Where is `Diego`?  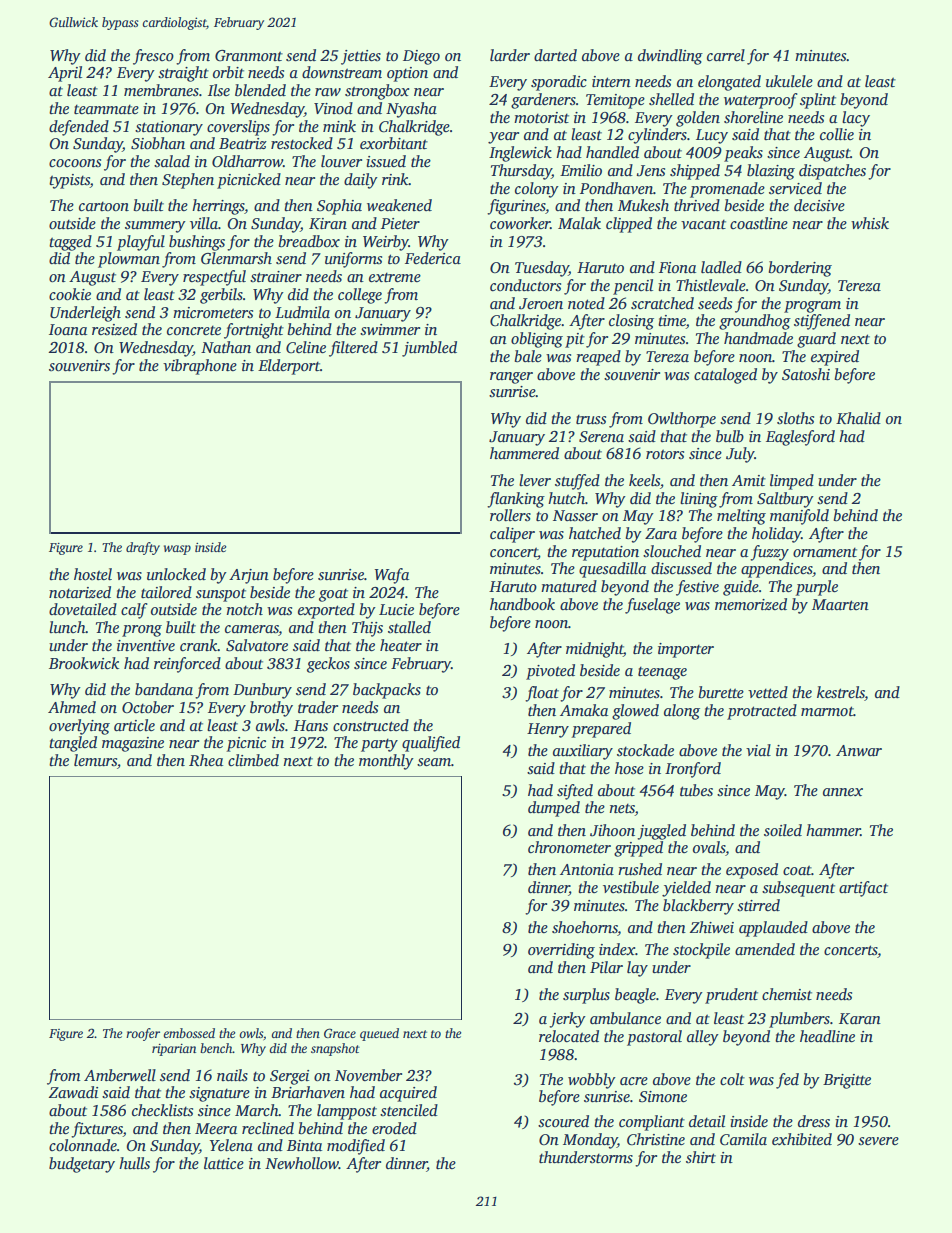
Diego is located at coordinates (421, 57).
